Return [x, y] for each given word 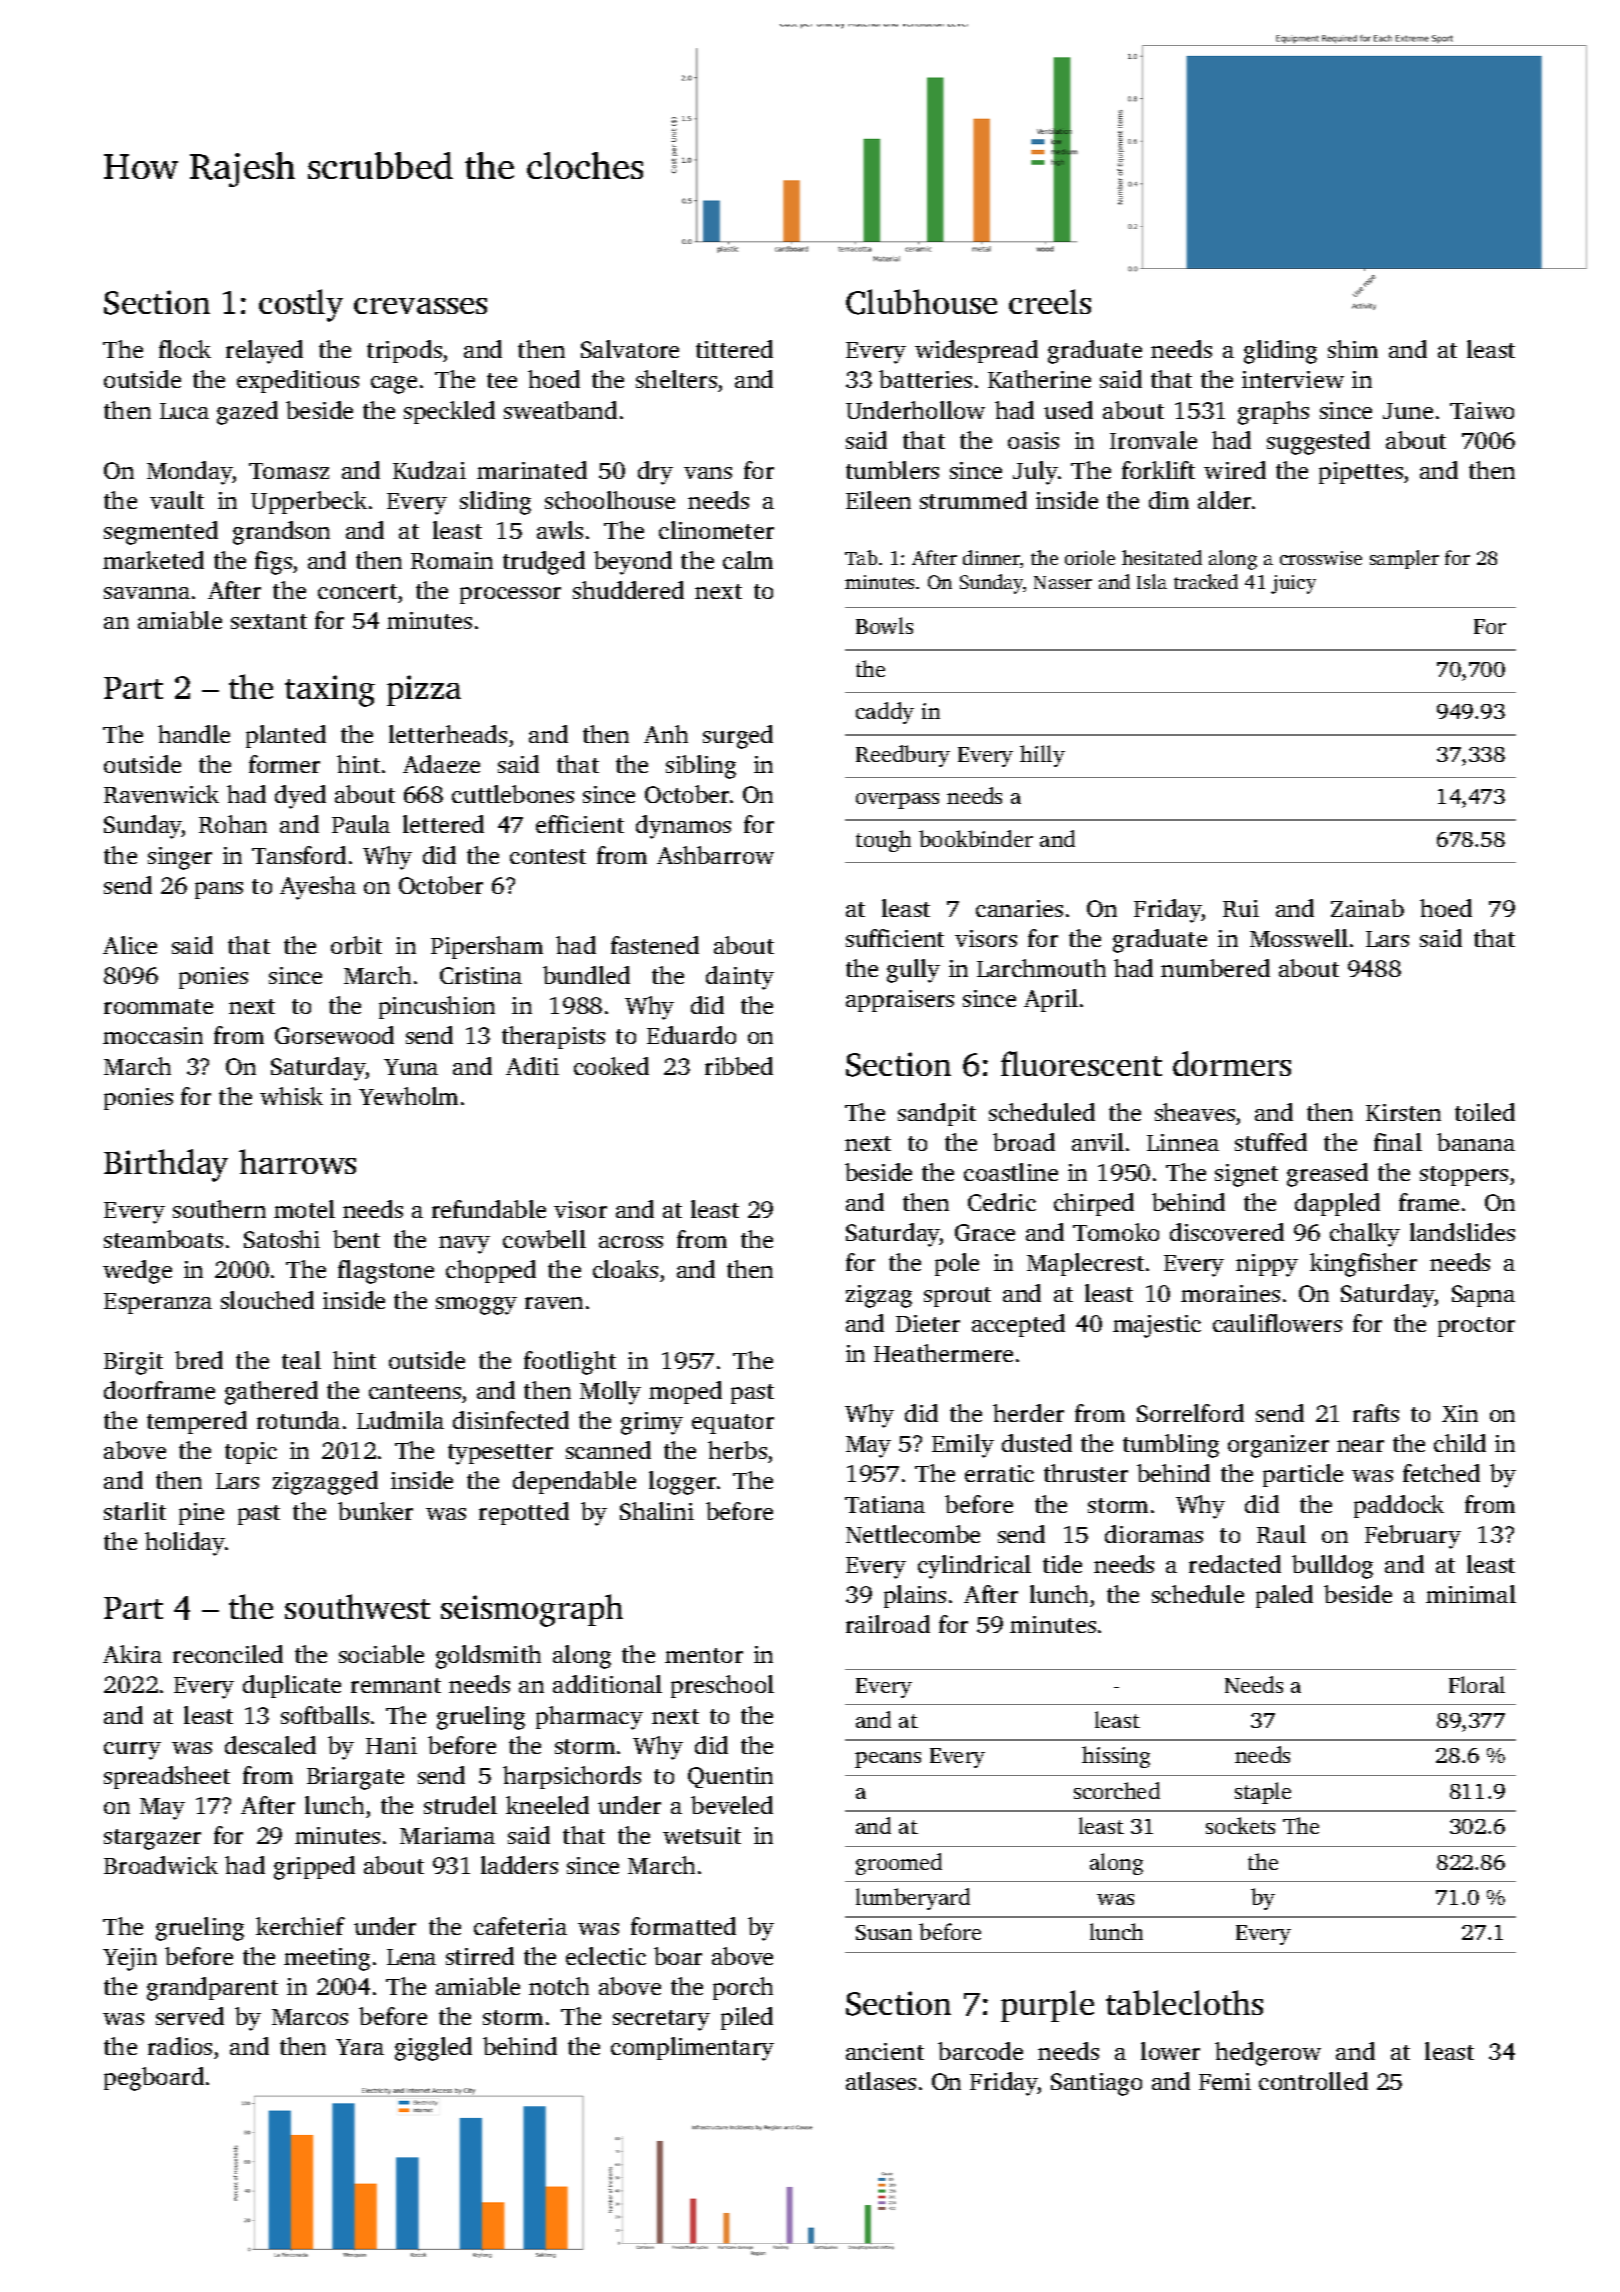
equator [733, 1424]
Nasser [1063, 582]
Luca [184, 411]
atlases [881, 2081]
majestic [1157, 1326]
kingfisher [1363, 1265]
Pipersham [487, 947]
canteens [415, 1391]
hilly [1042, 756]
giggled [433, 2049]
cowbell [544, 1239]
